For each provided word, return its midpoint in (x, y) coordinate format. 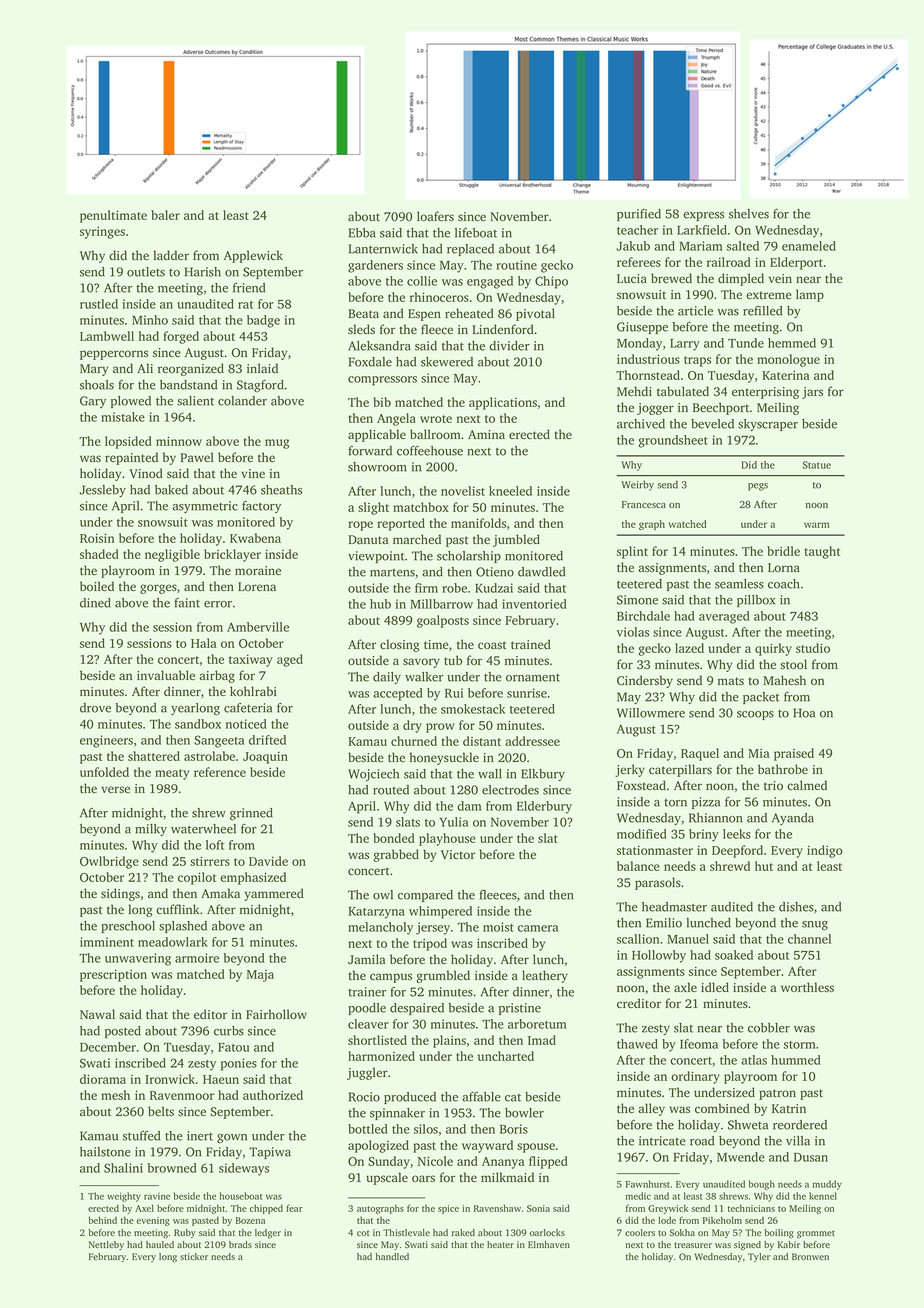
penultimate (113, 216)
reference (220, 772)
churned (414, 741)
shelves (749, 214)
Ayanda (793, 819)
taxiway (251, 661)
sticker (194, 1256)
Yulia (453, 822)
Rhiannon (716, 818)
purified (639, 214)
